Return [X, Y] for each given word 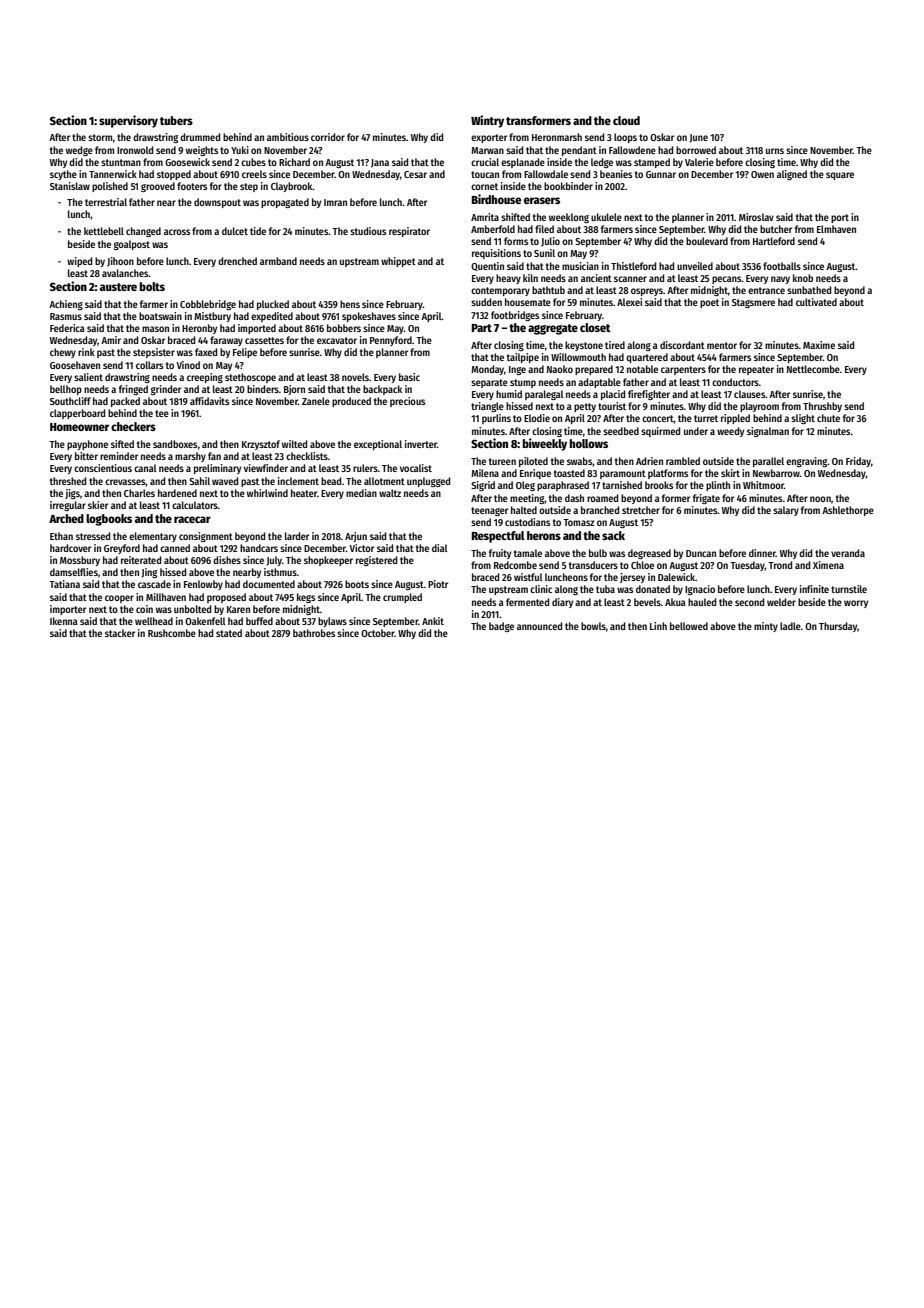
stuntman [121, 162]
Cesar [415, 174]
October [378, 633]
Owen [762, 174]
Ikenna [64, 621]
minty [766, 627]
